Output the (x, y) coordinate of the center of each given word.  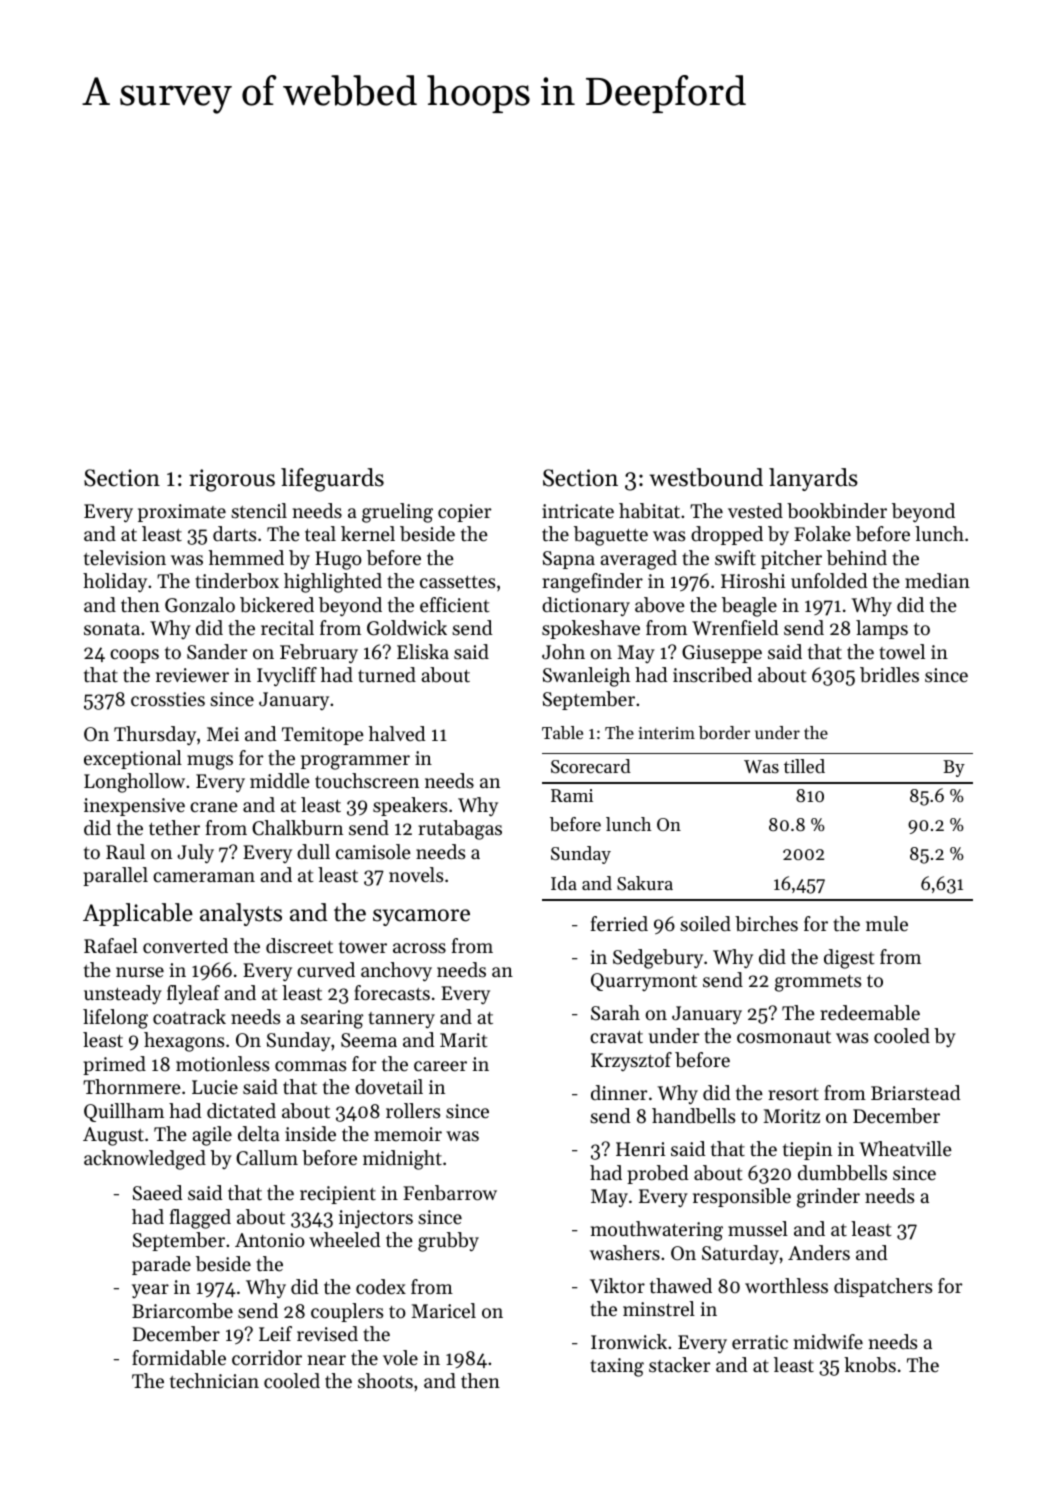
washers (625, 1253)
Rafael (111, 945)
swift (735, 558)
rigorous (232, 480)
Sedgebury (658, 959)
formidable (179, 1358)
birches (766, 924)
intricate (578, 511)
